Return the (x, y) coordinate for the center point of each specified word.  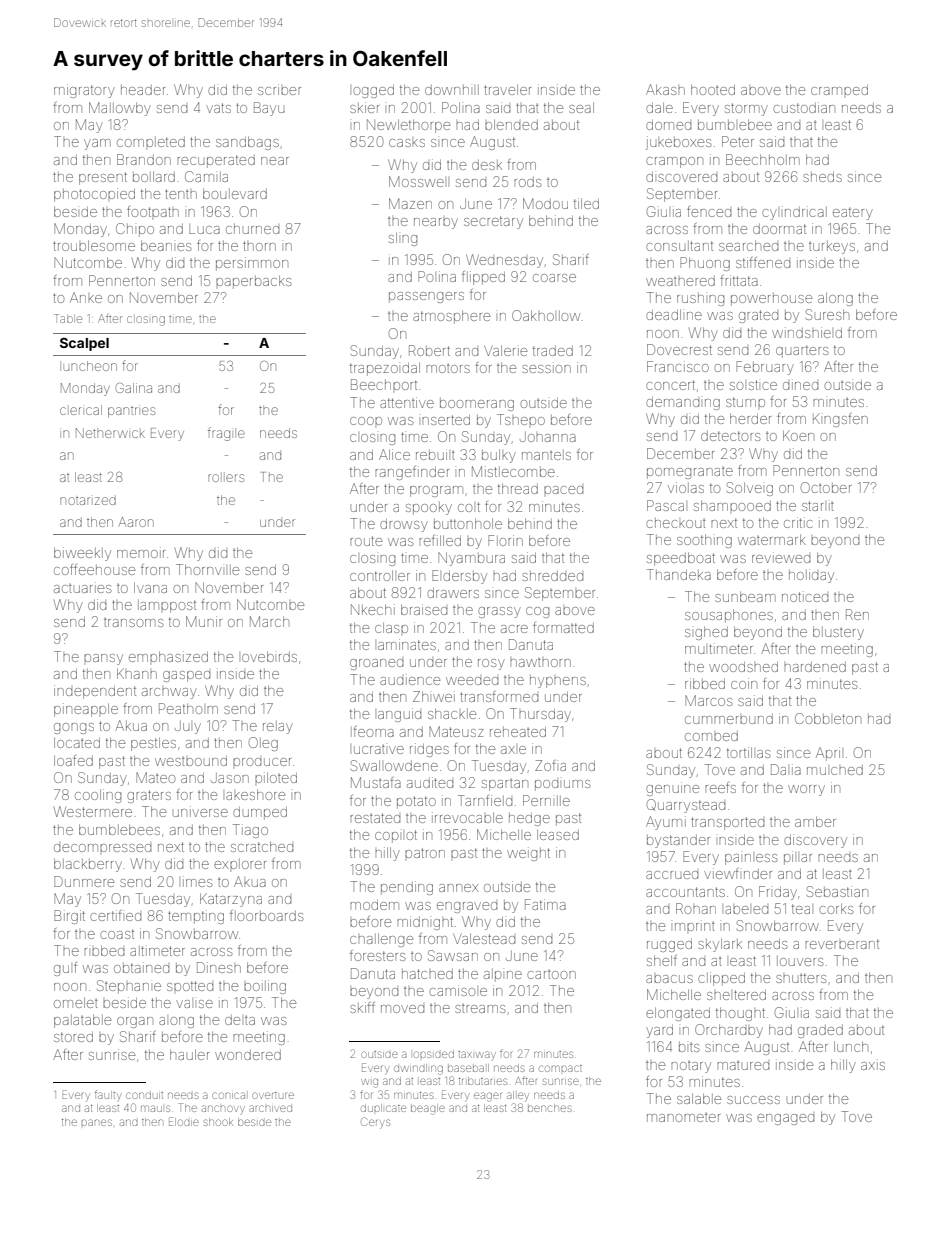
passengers (426, 297)
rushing (700, 299)
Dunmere (84, 881)
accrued (672, 875)
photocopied (94, 195)
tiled (586, 203)
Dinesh (219, 967)
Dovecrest (679, 349)
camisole (458, 990)
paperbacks (253, 282)
